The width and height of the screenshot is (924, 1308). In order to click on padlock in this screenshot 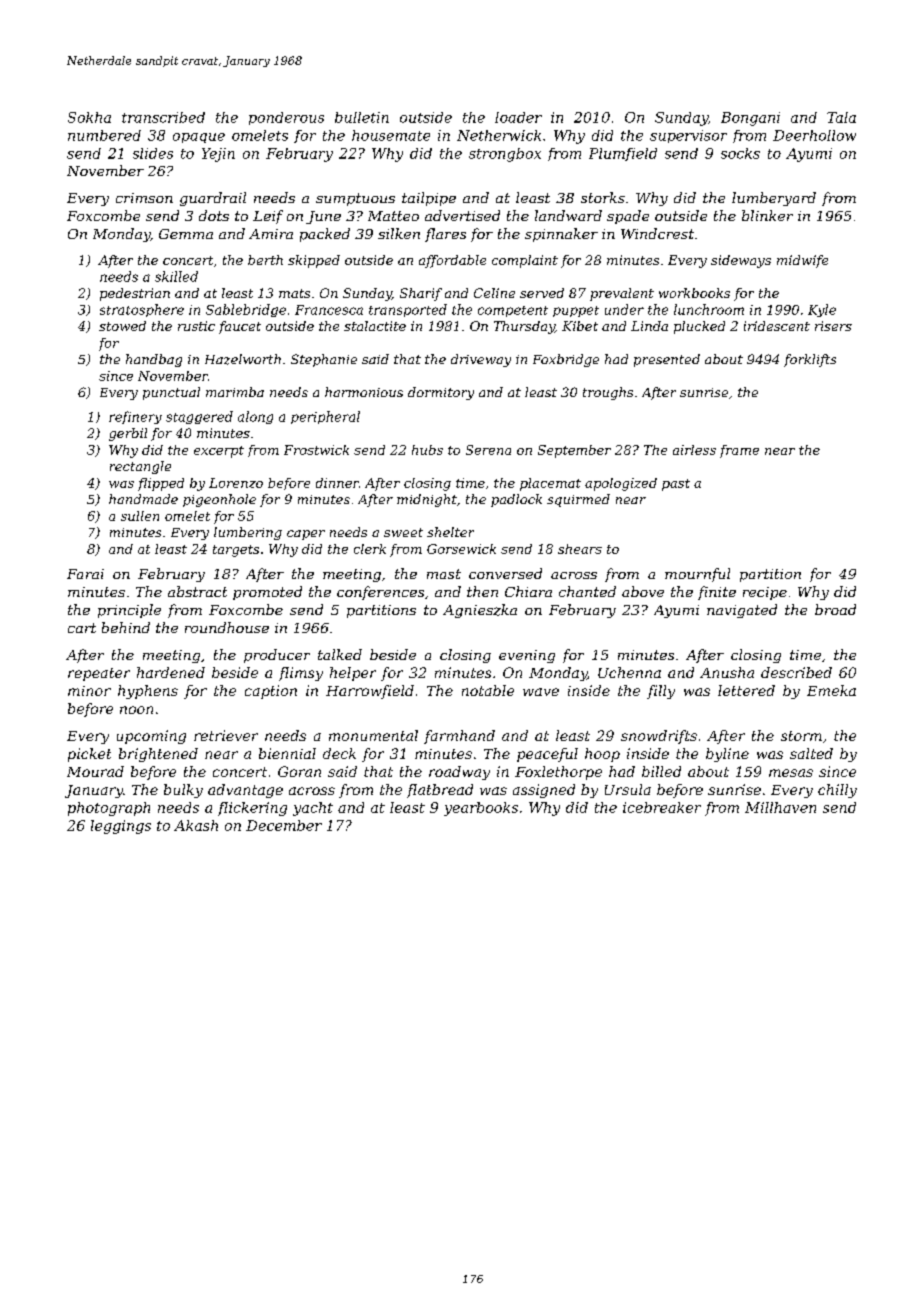, I will do `click(516, 500)`.
